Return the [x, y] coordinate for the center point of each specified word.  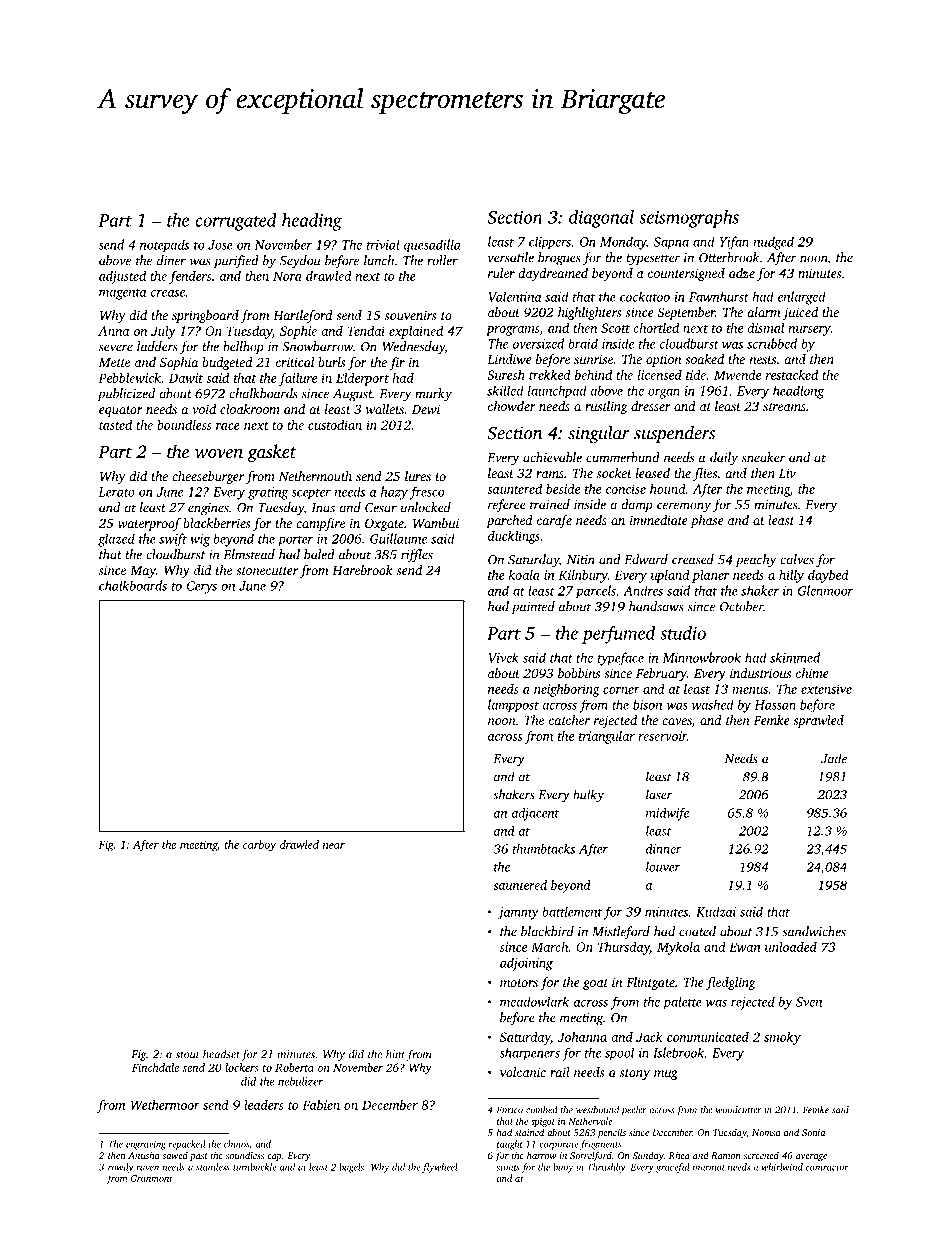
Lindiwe [509, 359]
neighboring [567, 690]
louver [663, 867]
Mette [114, 362]
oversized [538, 343]
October [741, 606]
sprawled [818, 721]
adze [742, 273]
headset [221, 1054]
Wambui [436, 523]
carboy [259, 846]
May [143, 572]
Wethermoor [165, 1105]
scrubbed [772, 343]
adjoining [526, 964]
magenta [122, 294]
